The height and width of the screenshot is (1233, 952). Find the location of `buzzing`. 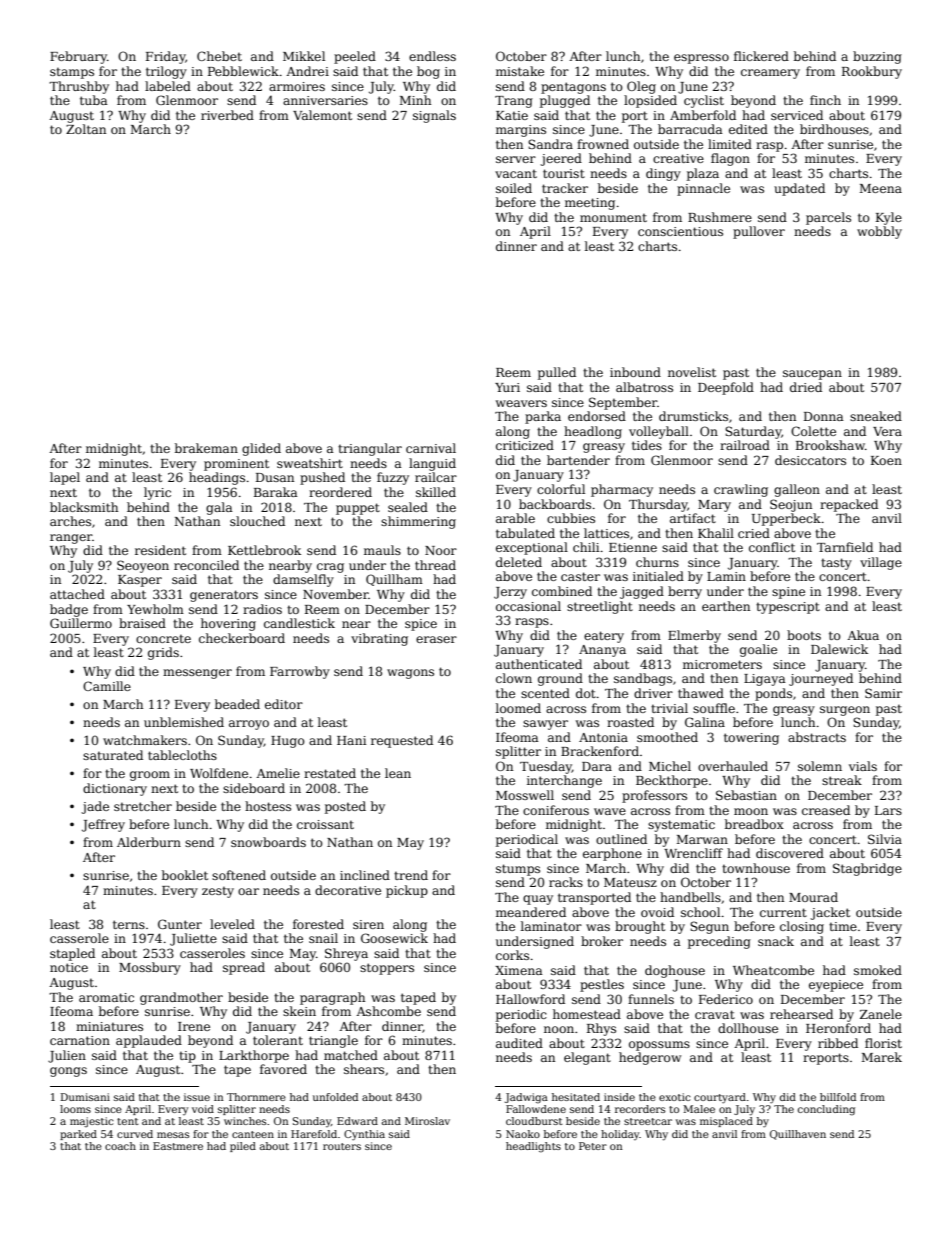

buzzing is located at coordinates (877, 57).
